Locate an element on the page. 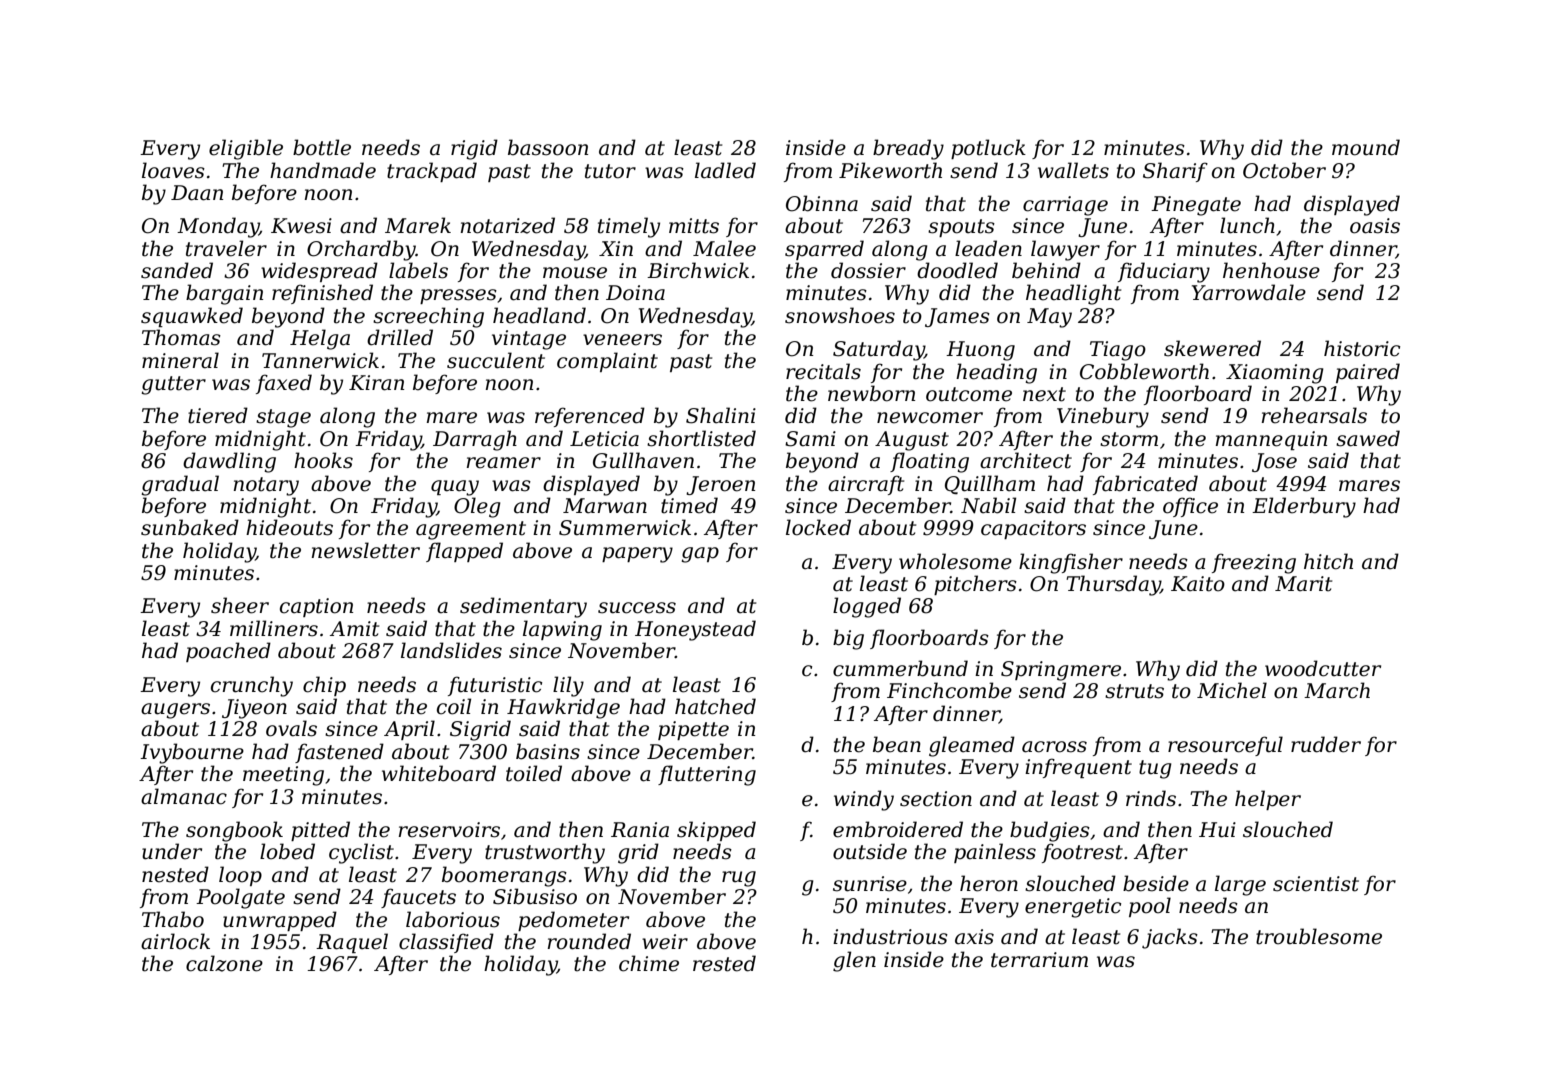 This document has width=1542, height=1090. Kwesi is located at coordinates (301, 226).
